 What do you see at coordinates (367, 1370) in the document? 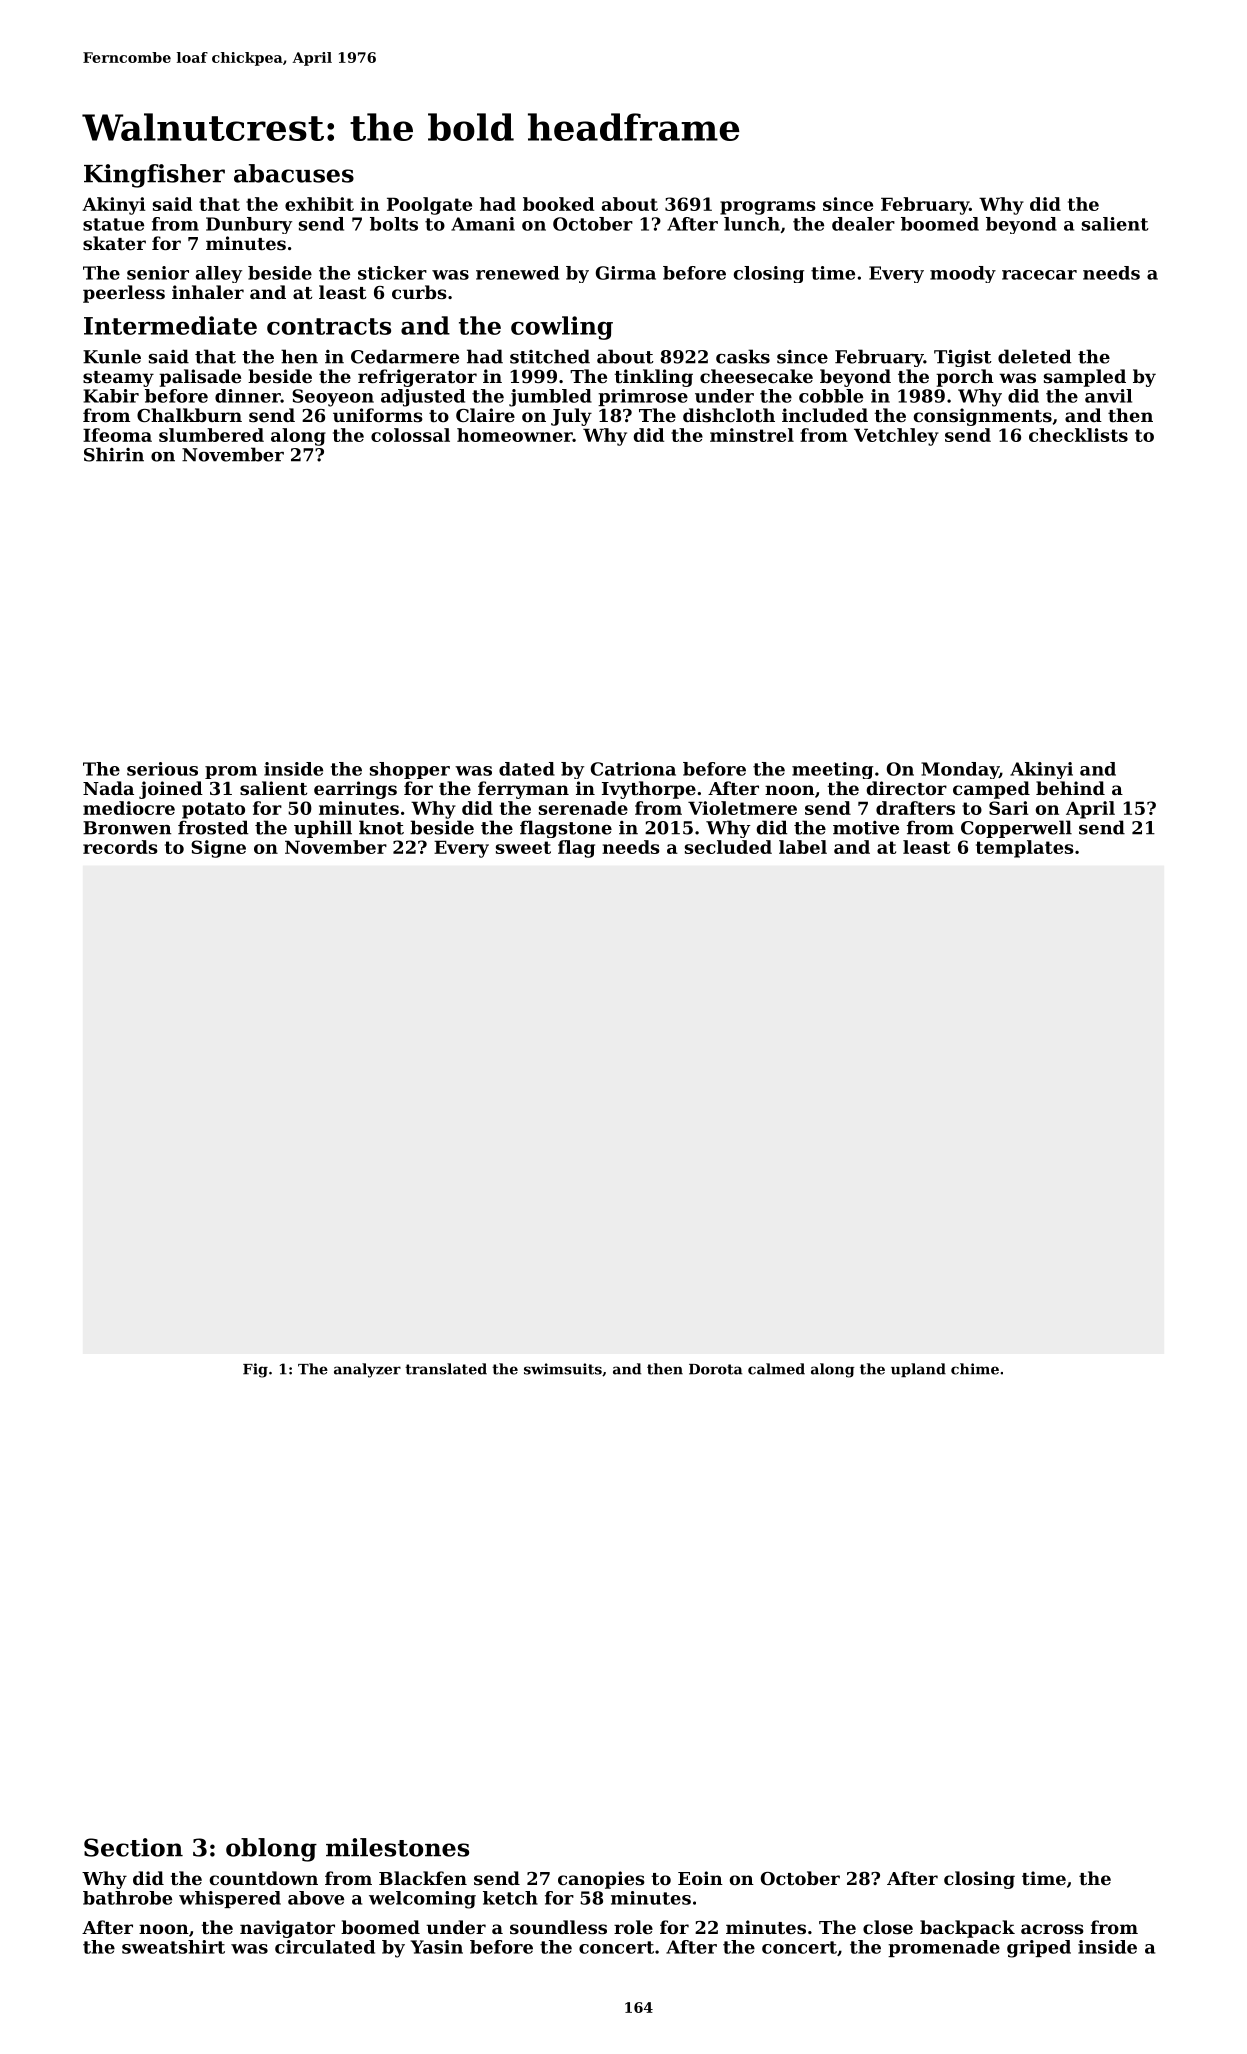
I see `analyzer` at bounding box center [367, 1370].
